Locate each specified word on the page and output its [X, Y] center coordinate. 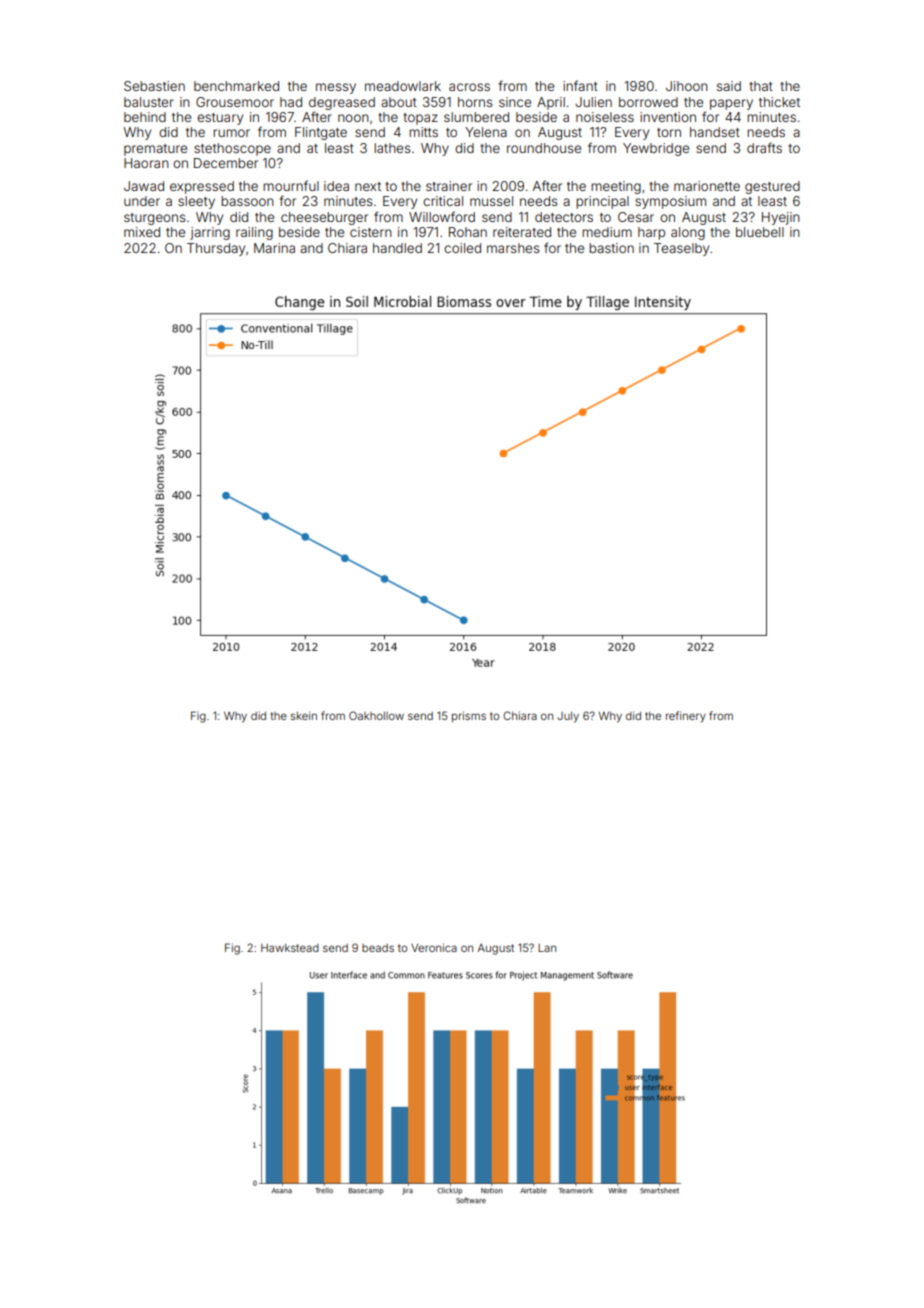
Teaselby [681, 249]
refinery [686, 717]
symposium [670, 202]
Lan [547, 948]
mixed [142, 232]
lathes [392, 148]
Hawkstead [290, 948]
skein [304, 715]
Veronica [434, 947]
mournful [291, 185]
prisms [469, 716]
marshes [513, 248]
